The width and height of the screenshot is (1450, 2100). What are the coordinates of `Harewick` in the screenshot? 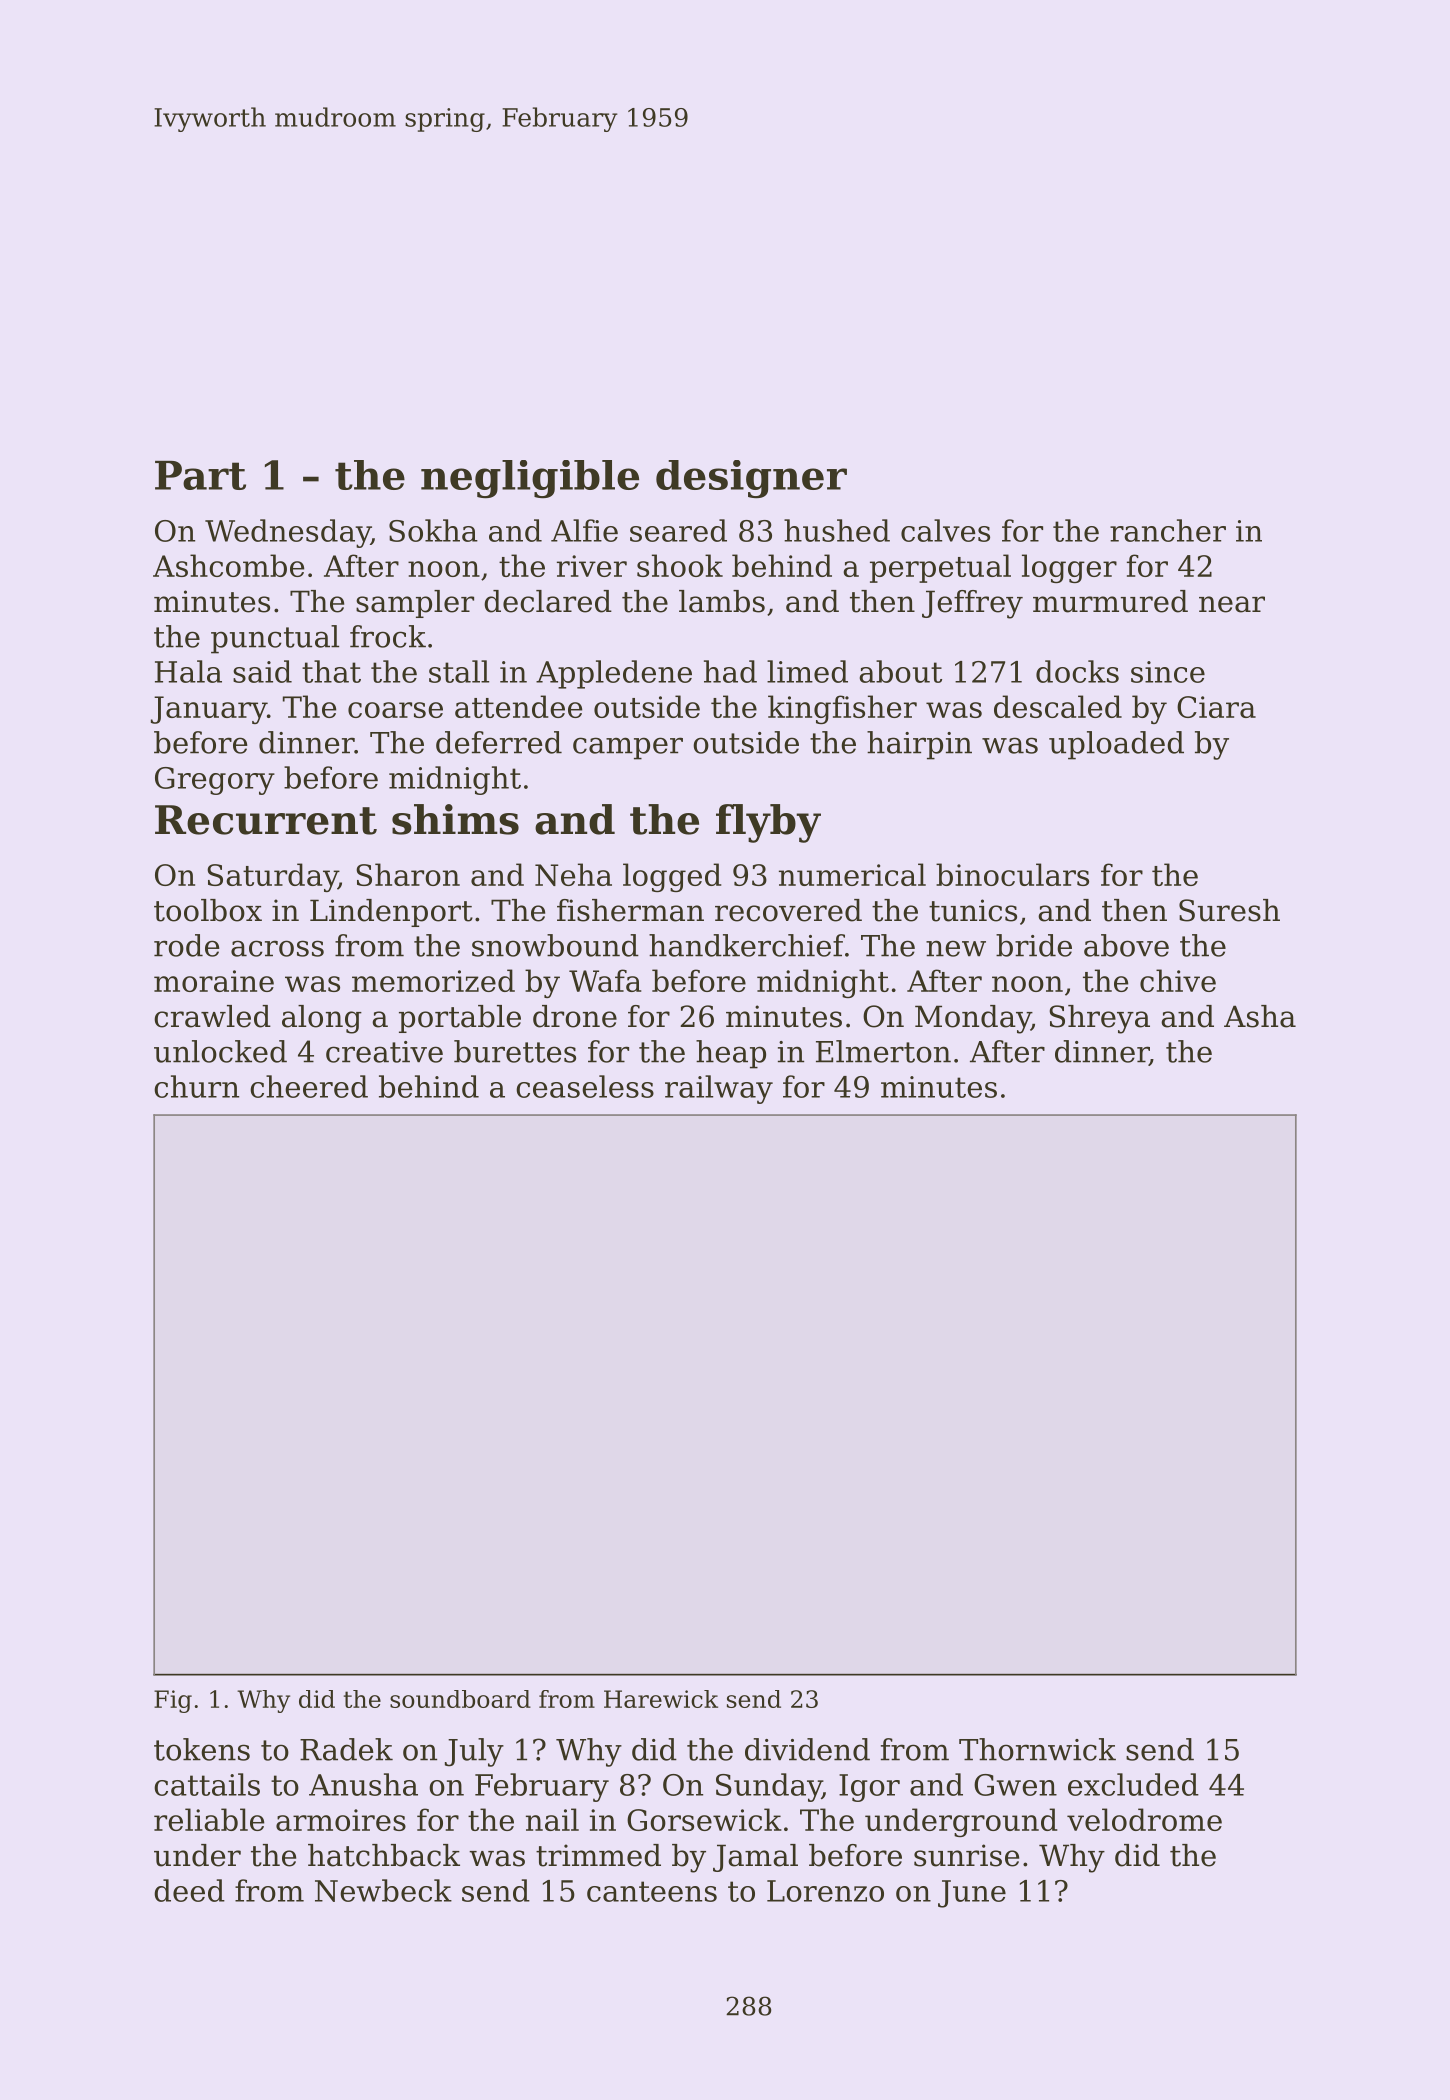 It's located at (661, 1699).
